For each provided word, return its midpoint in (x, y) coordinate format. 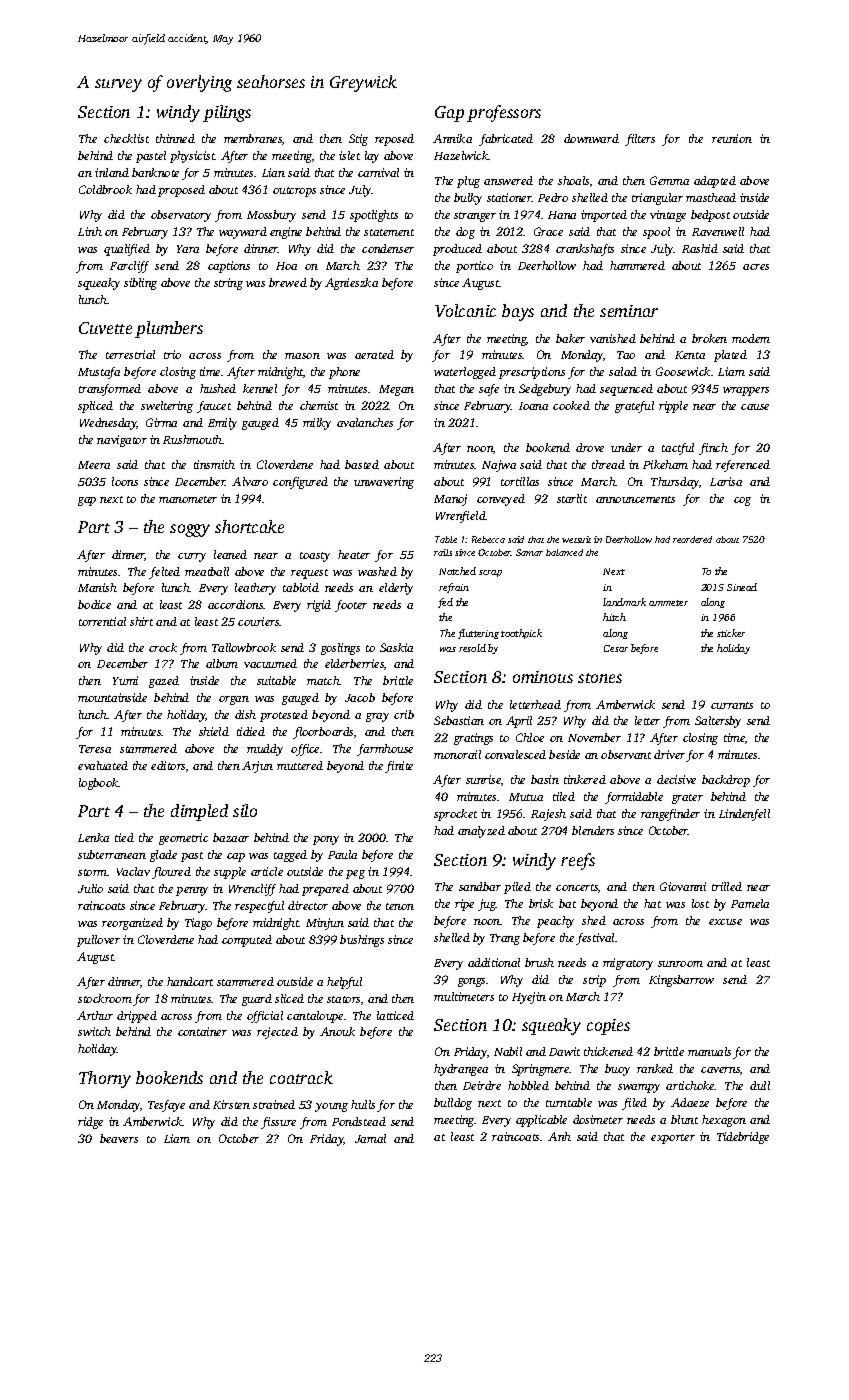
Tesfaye (166, 1106)
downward (591, 138)
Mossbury (271, 216)
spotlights (374, 216)
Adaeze (690, 1102)
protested (284, 716)
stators (343, 999)
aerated (374, 354)
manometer (188, 499)
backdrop (726, 781)
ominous (543, 677)
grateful (634, 407)
